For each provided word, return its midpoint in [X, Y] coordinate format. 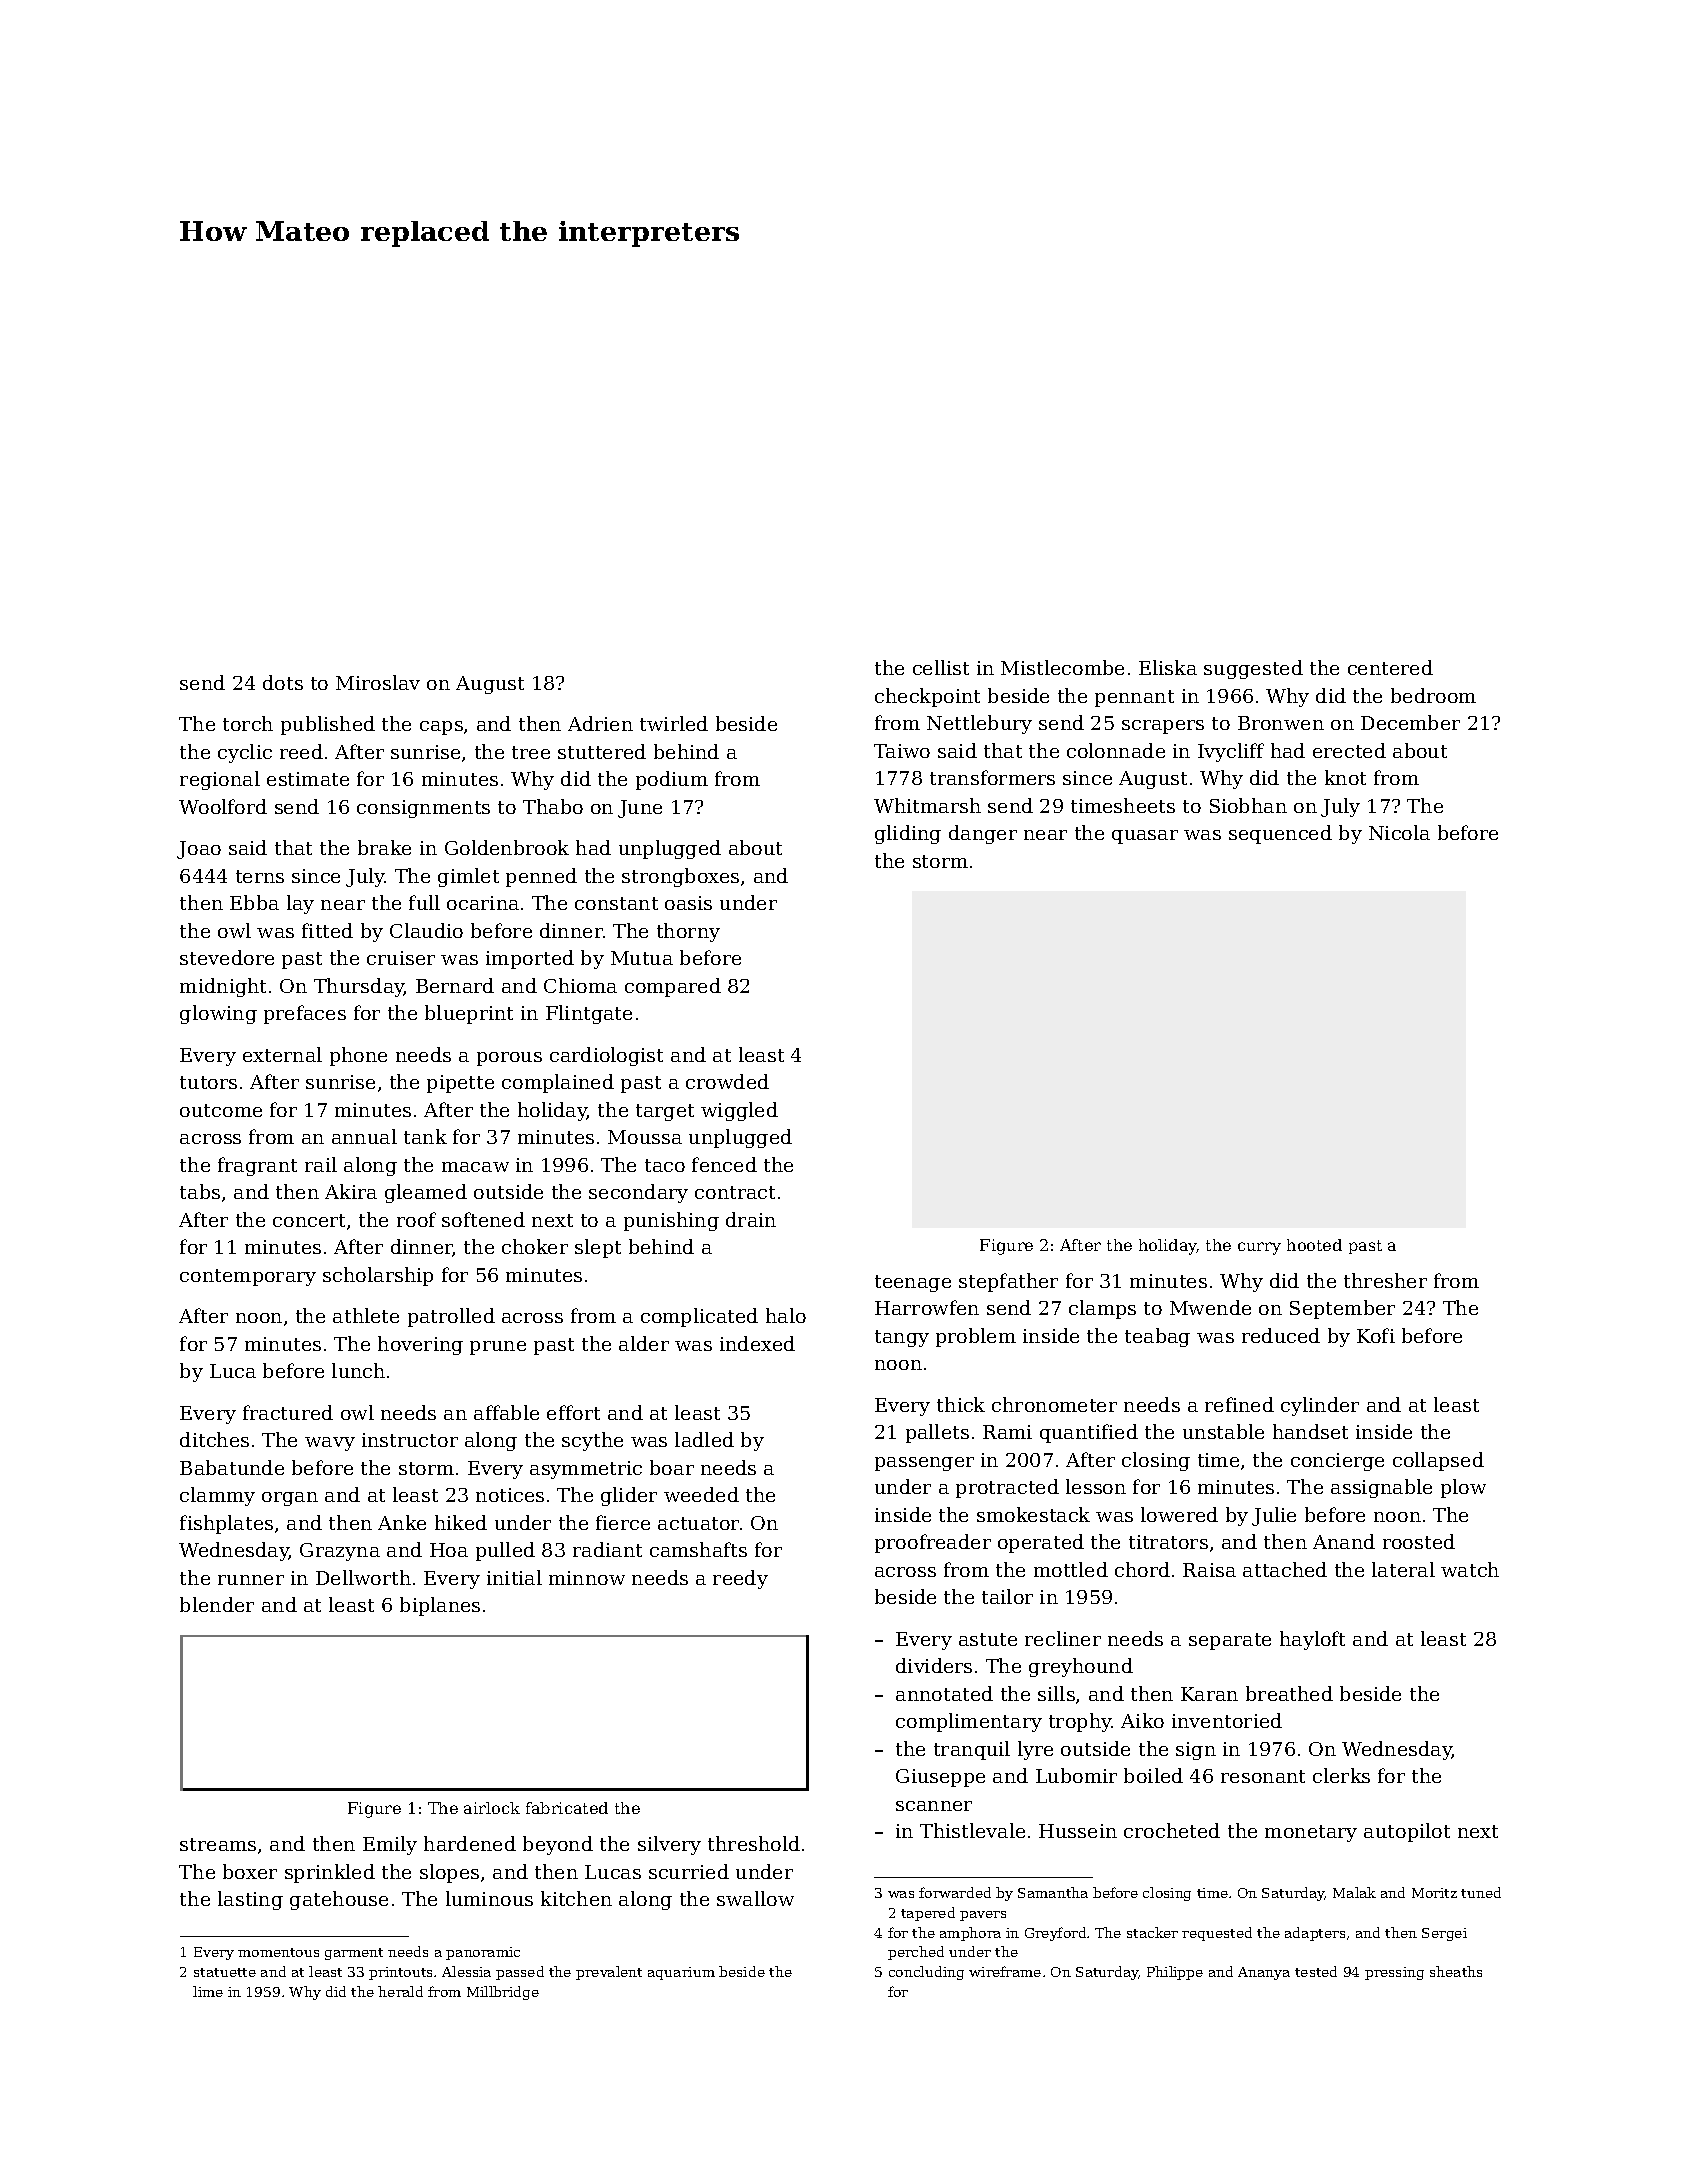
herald [400, 1991]
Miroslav [378, 682]
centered [1390, 667]
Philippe [1175, 1973]
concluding [926, 1973]
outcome [221, 1110]
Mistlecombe [1062, 667]
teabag [1157, 1337]
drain [751, 1219]
